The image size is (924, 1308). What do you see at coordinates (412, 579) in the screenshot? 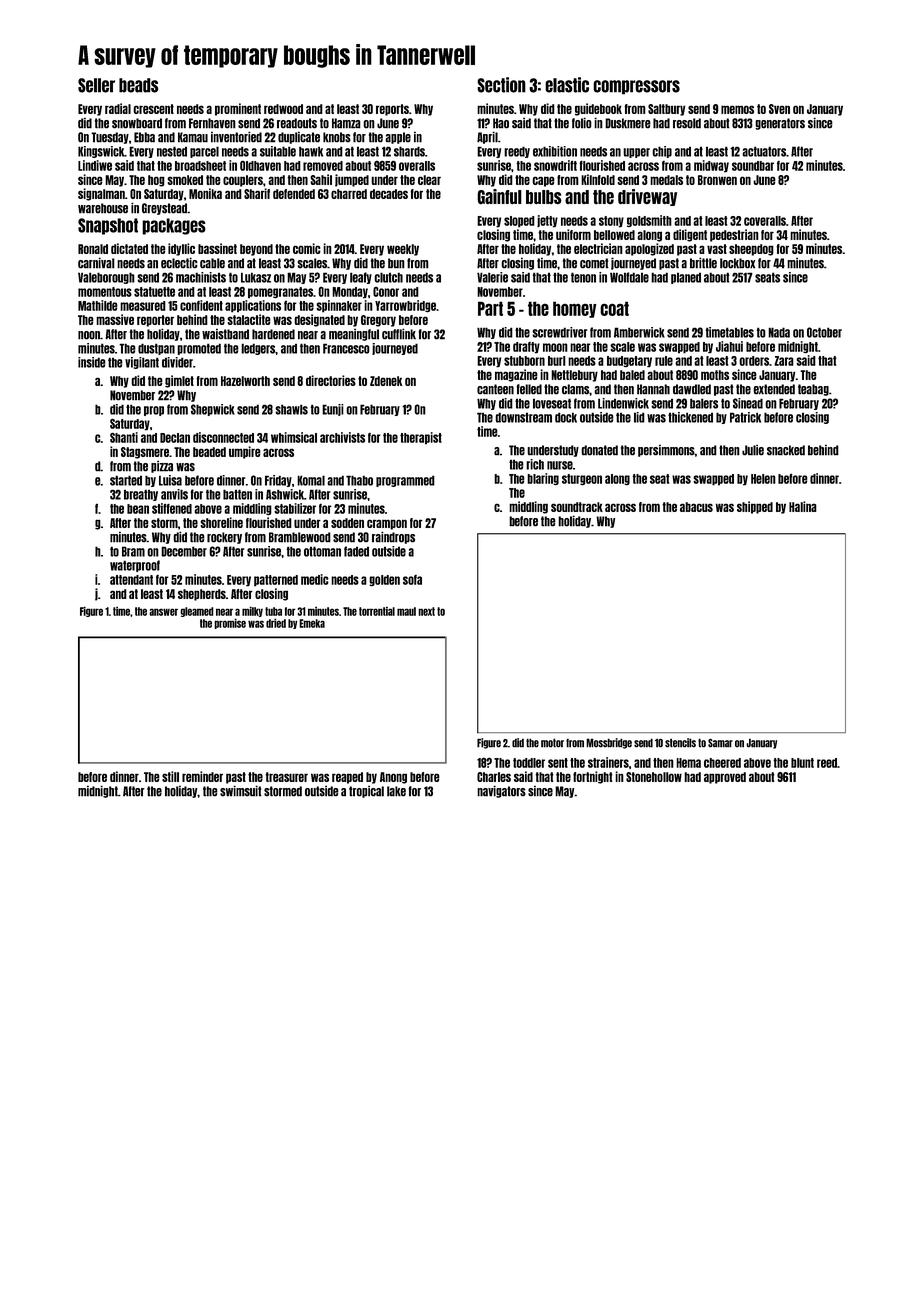
I see `sofa` at bounding box center [412, 579].
